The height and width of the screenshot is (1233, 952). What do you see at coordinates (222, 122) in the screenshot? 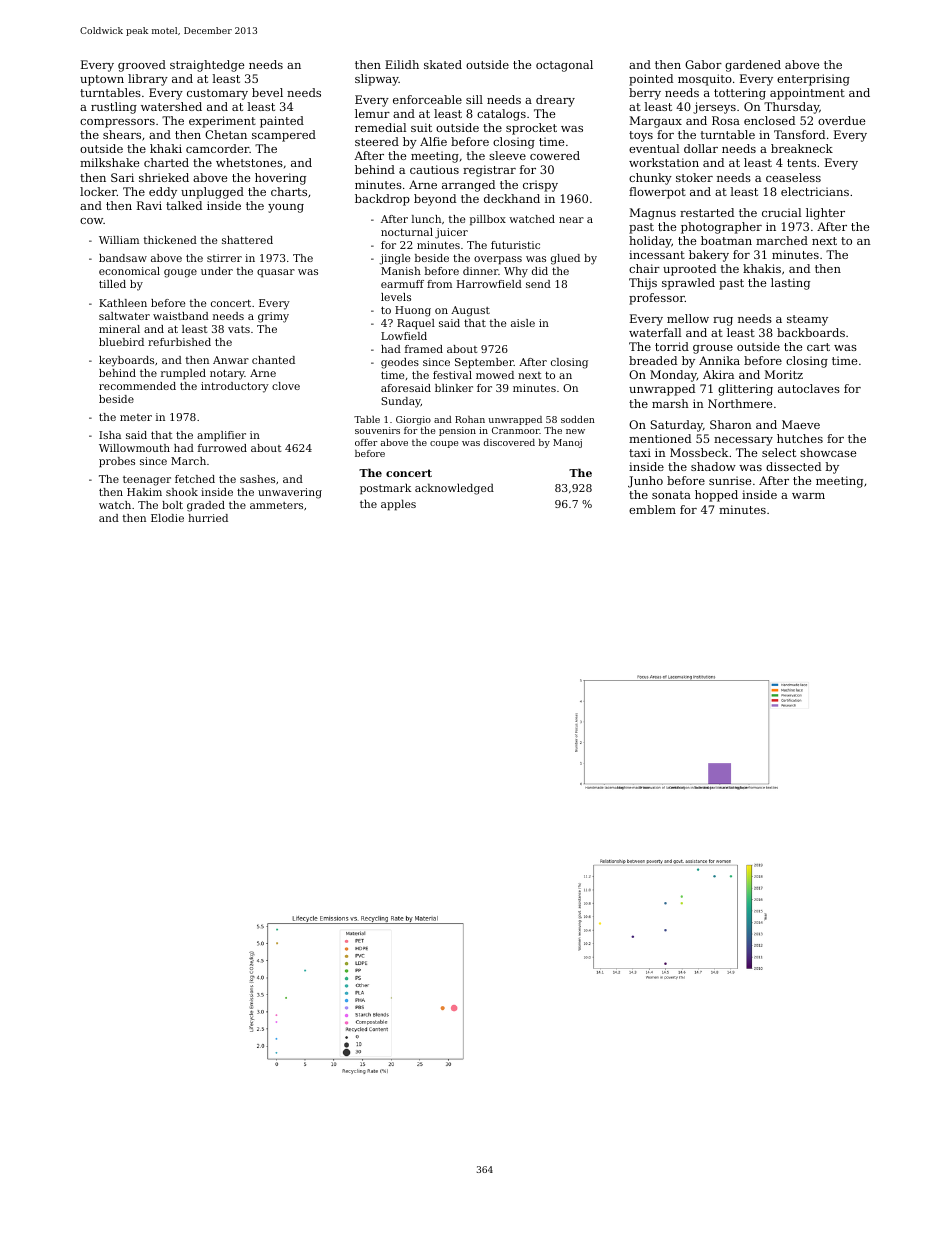
I see `experiment` at bounding box center [222, 122].
